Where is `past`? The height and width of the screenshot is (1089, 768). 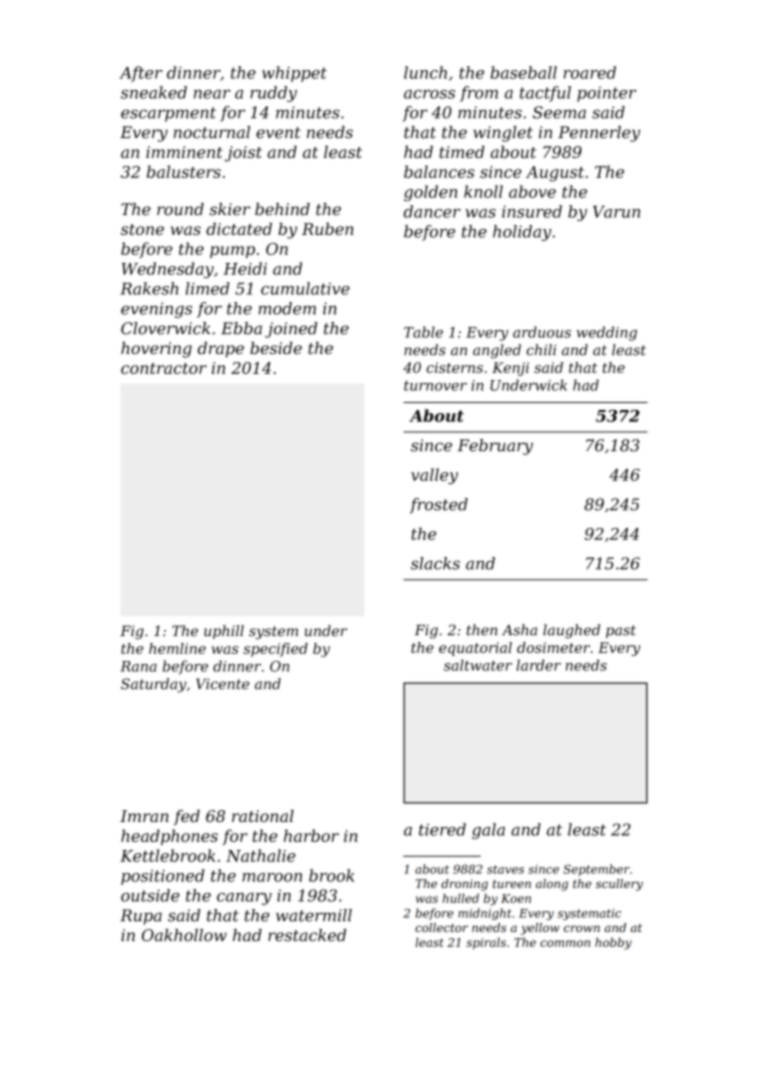
past is located at coordinates (621, 631).
